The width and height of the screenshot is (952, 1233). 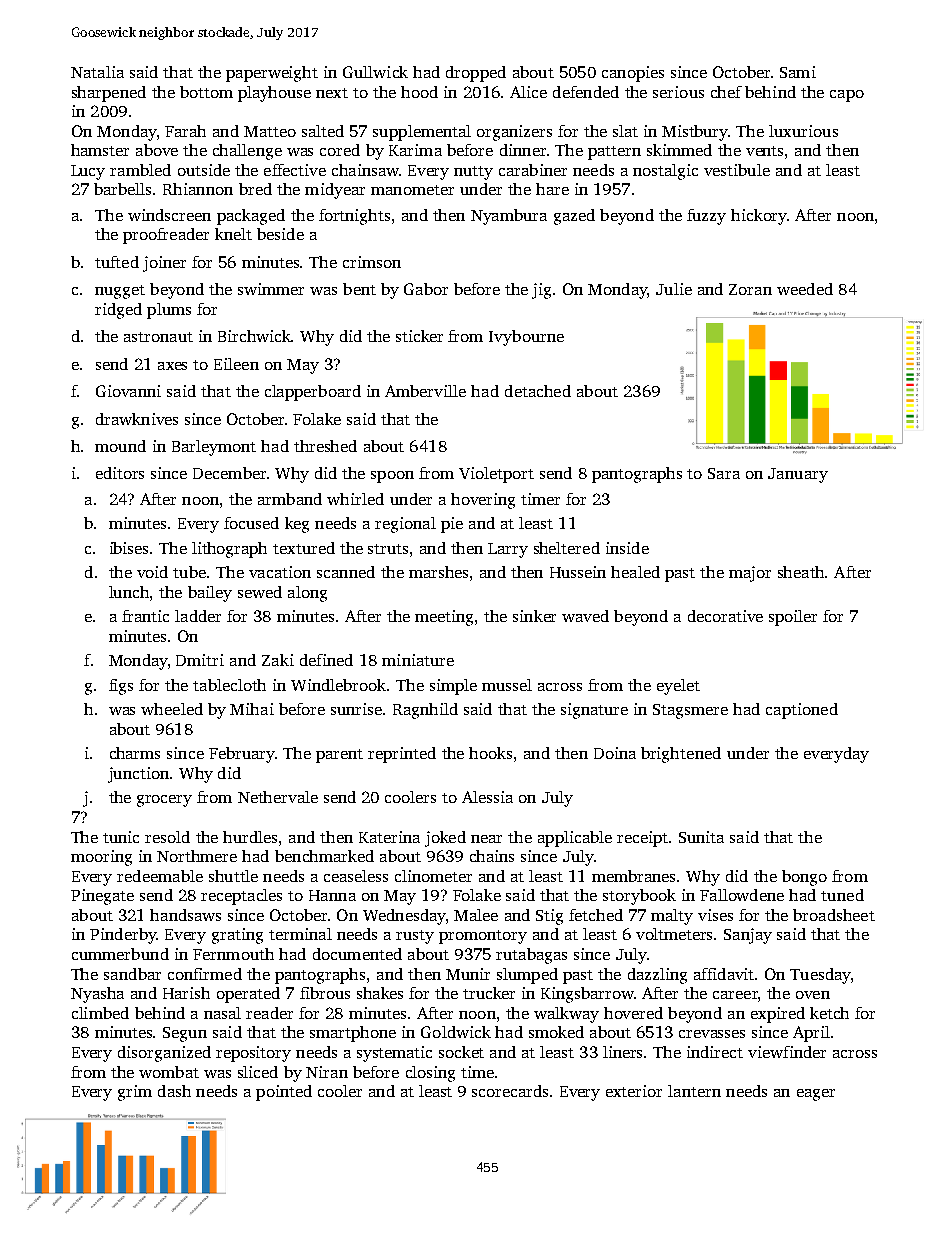 I want to click on canopies, so click(x=633, y=74).
